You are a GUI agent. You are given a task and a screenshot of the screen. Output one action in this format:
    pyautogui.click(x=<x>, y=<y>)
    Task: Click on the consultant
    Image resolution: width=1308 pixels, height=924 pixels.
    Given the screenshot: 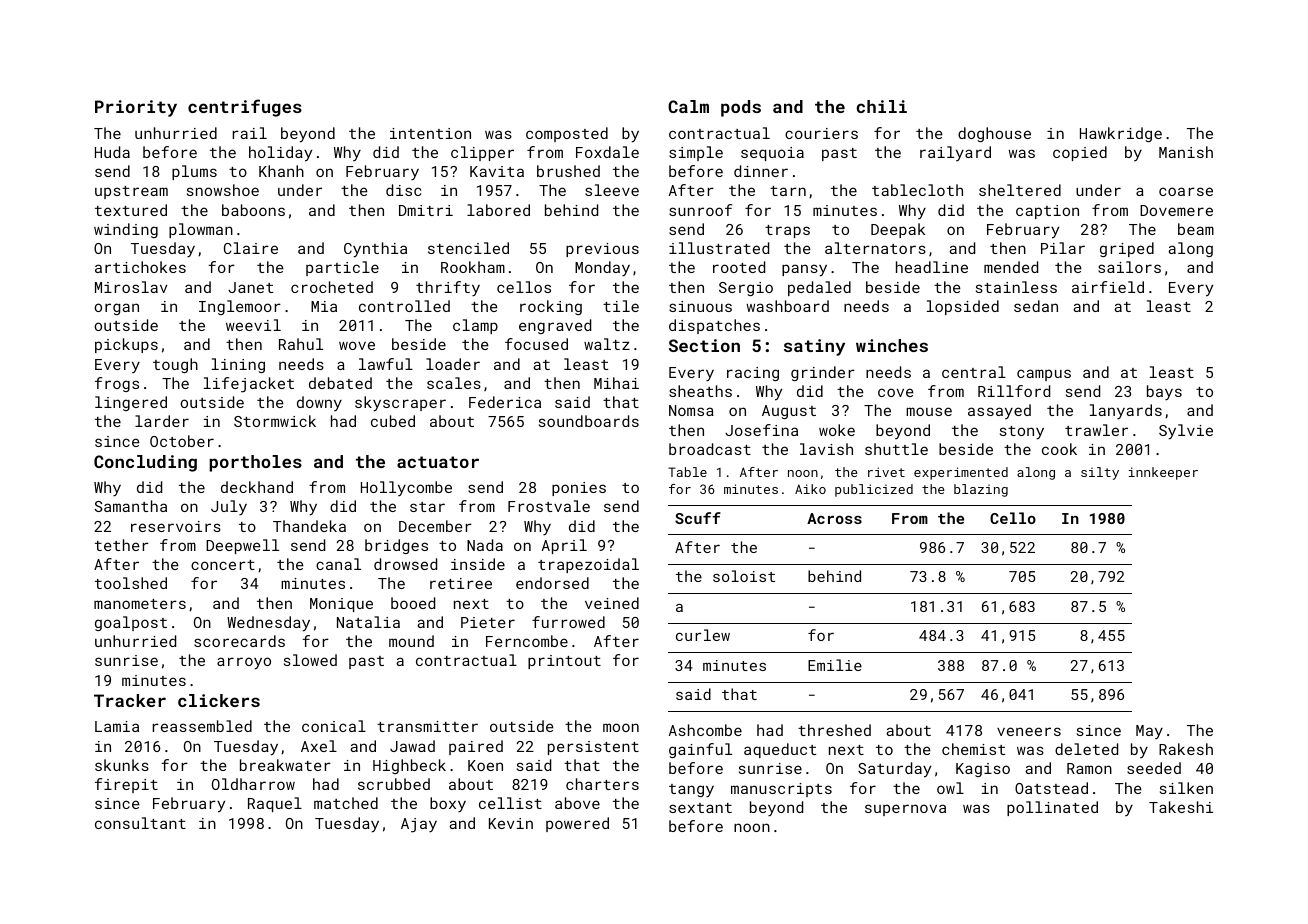 What is the action you would take?
    pyautogui.click(x=140, y=823)
